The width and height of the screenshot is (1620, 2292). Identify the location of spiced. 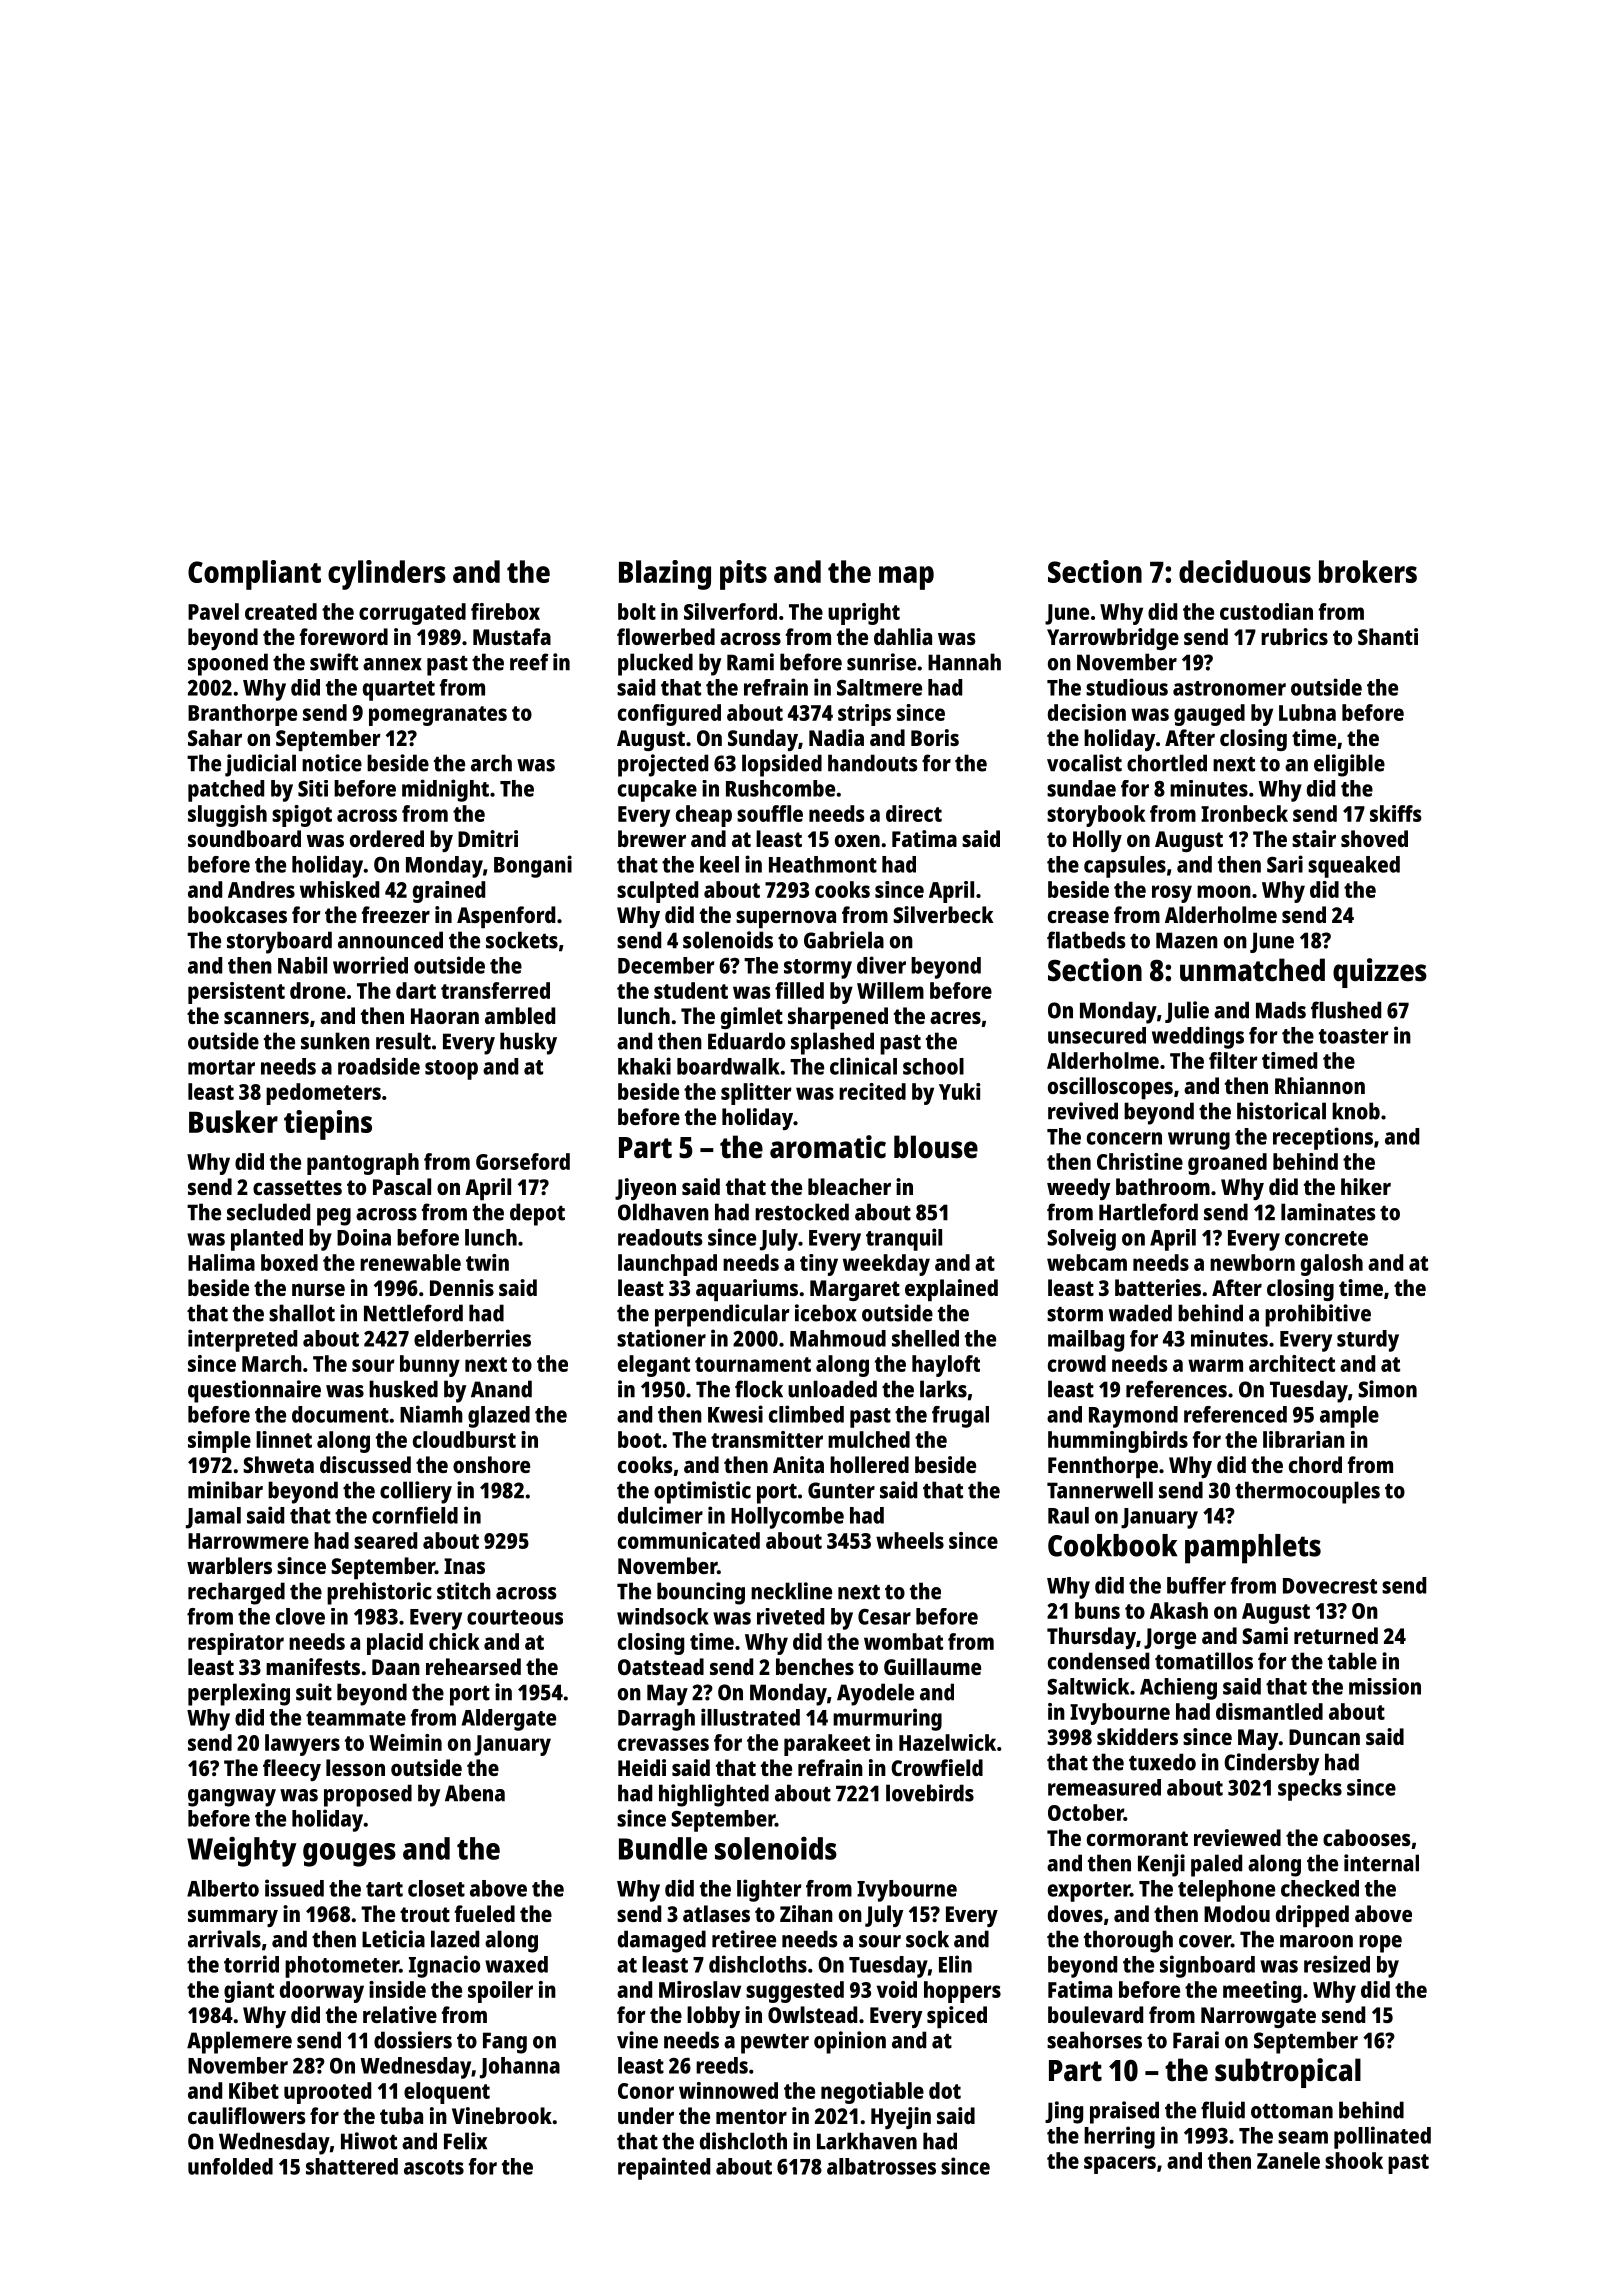
(957, 2017).
